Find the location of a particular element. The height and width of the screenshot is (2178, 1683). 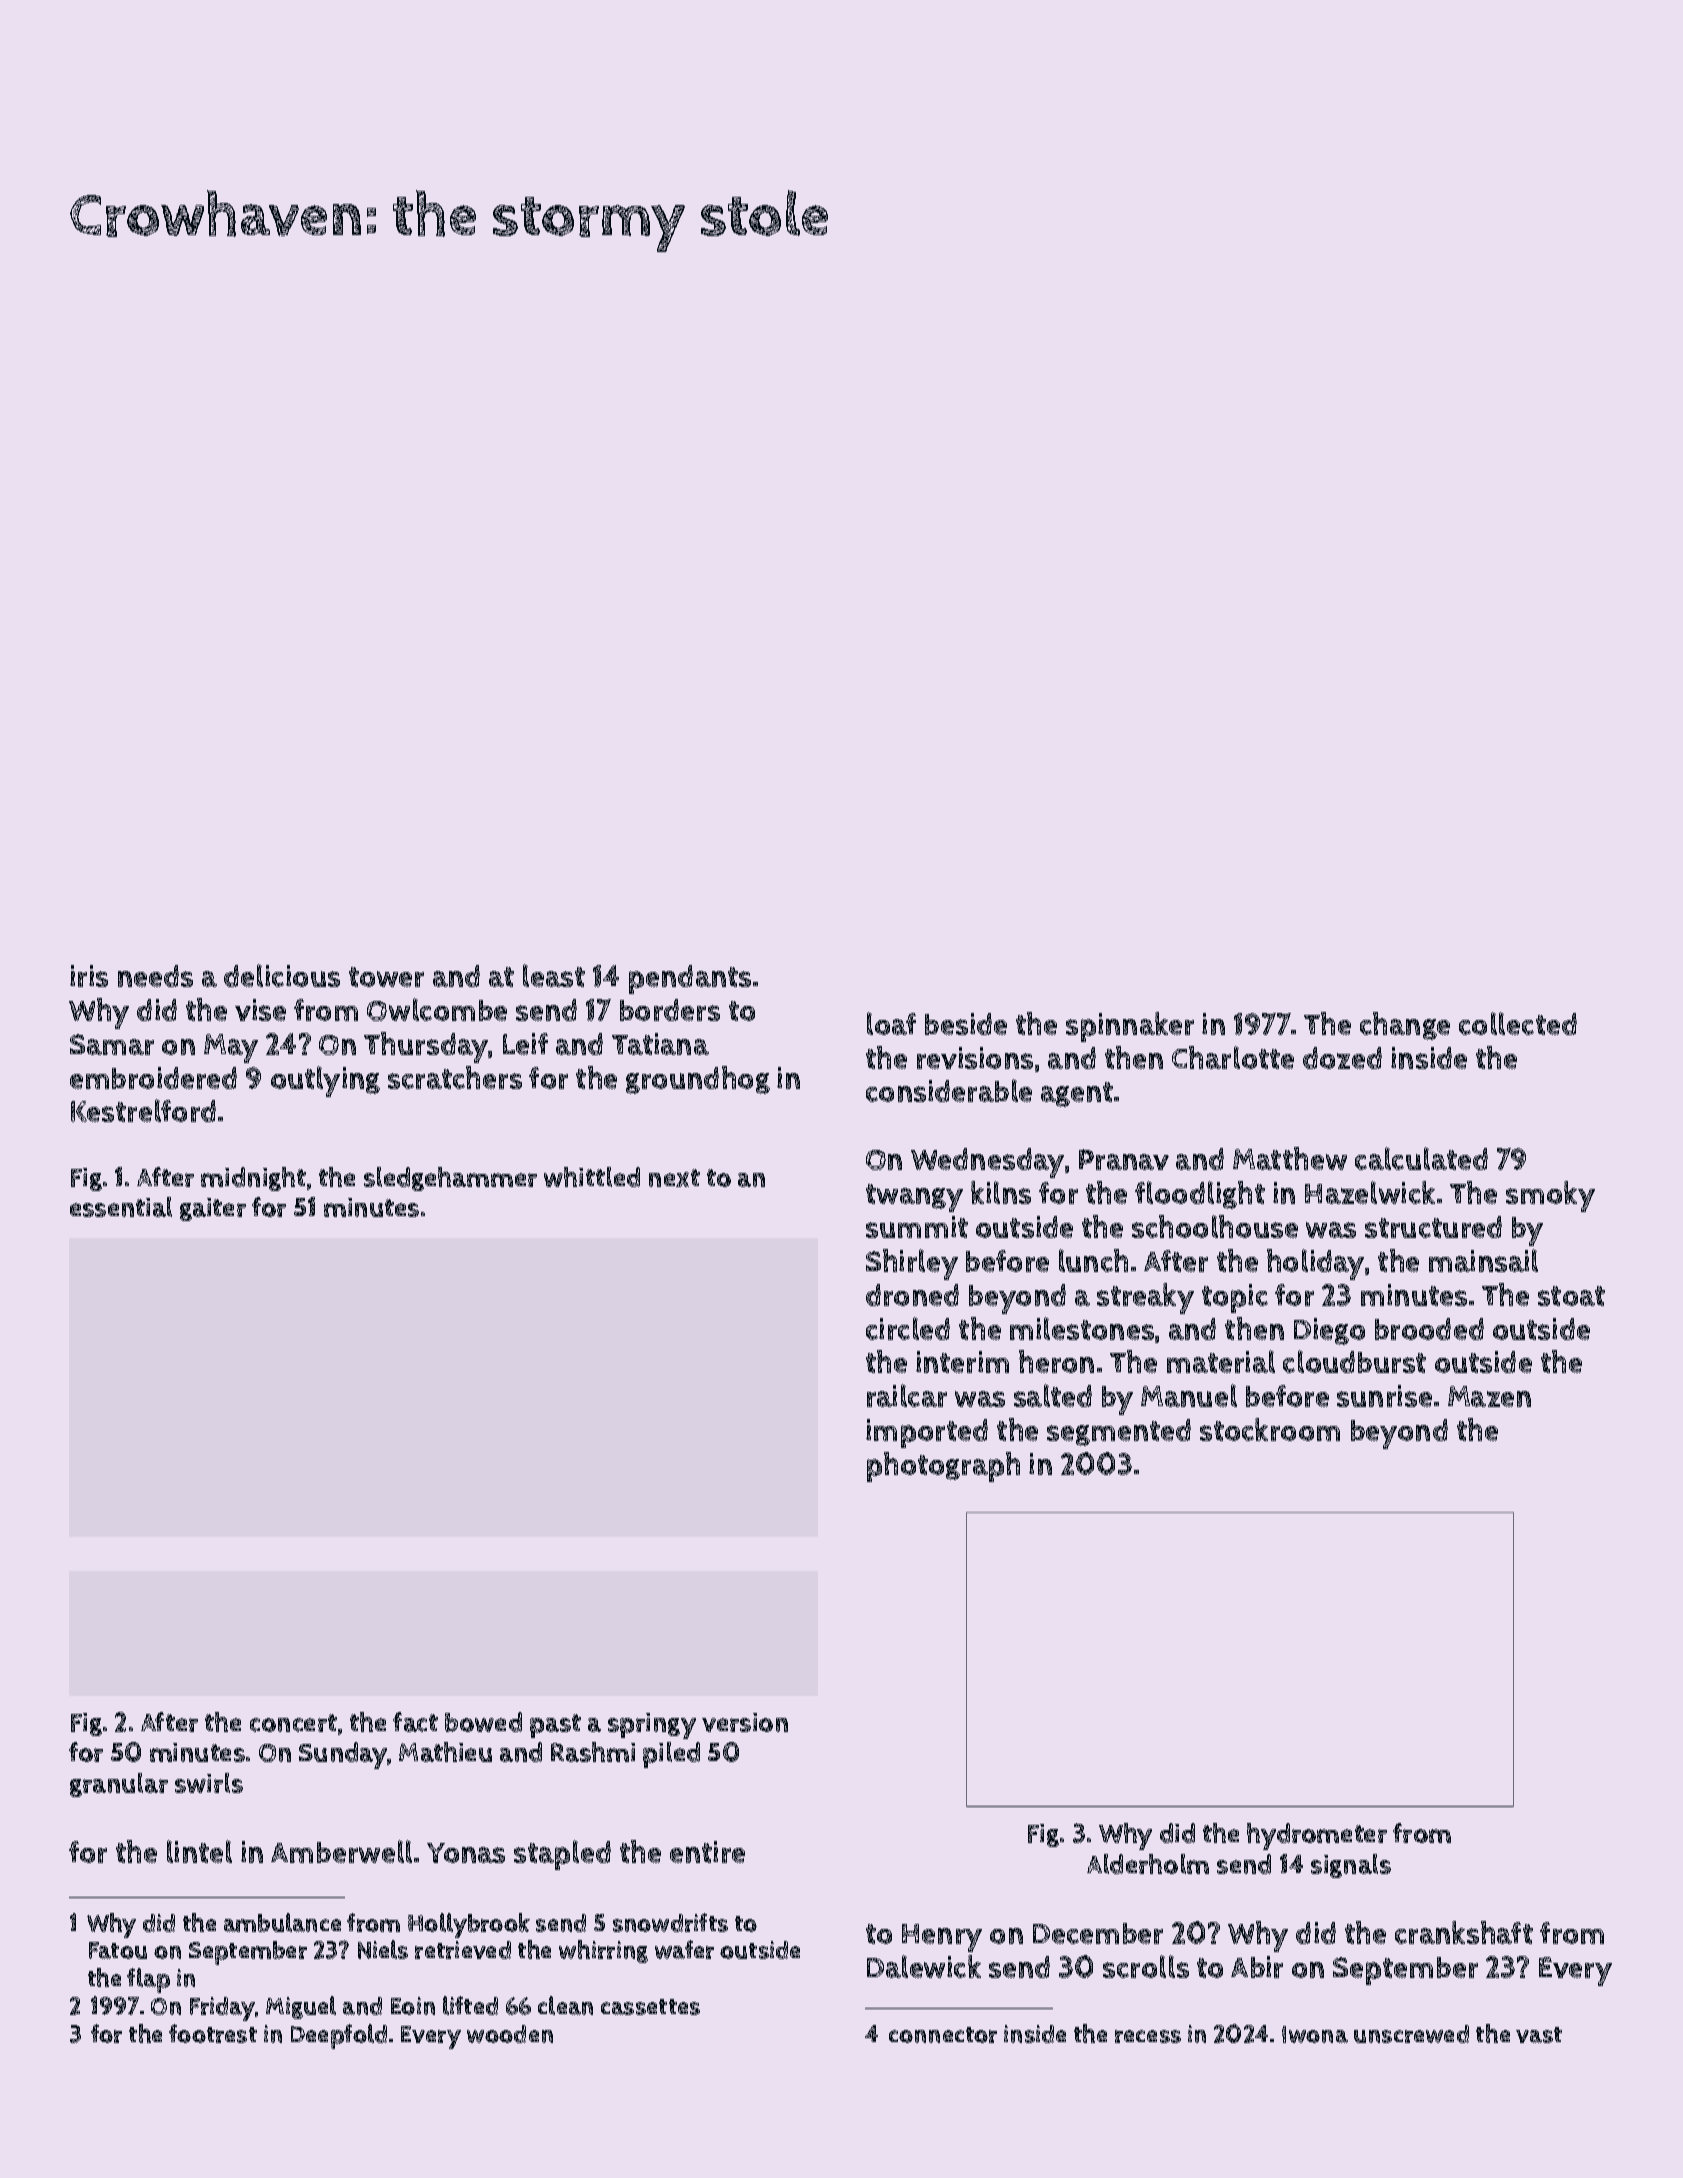

wooden is located at coordinates (510, 2034).
